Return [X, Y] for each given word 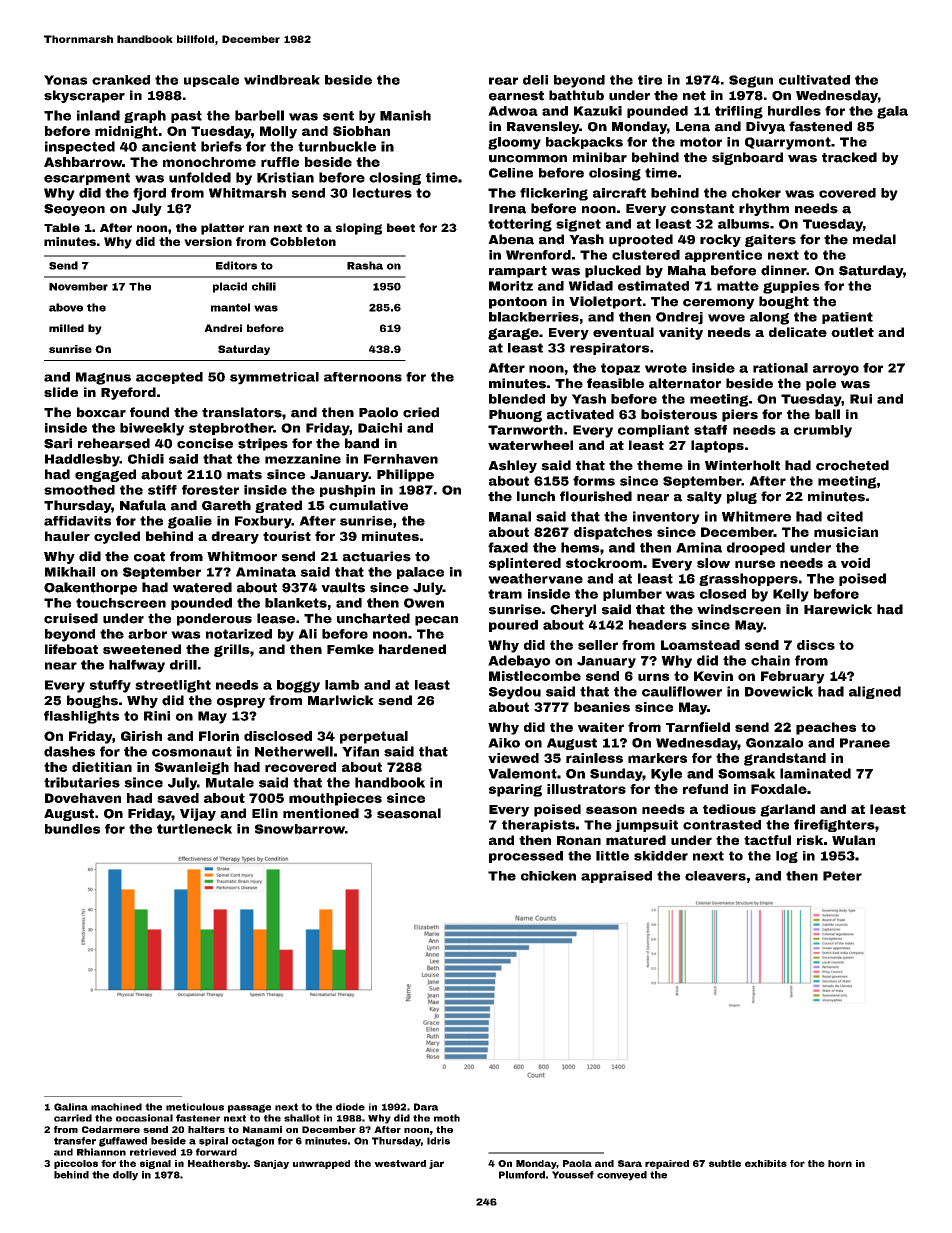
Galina [71, 1107]
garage [513, 334]
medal [874, 239]
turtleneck [194, 829]
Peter [842, 876]
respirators [609, 349]
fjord [149, 194]
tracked [849, 157]
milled [66, 328]
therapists [538, 826]
